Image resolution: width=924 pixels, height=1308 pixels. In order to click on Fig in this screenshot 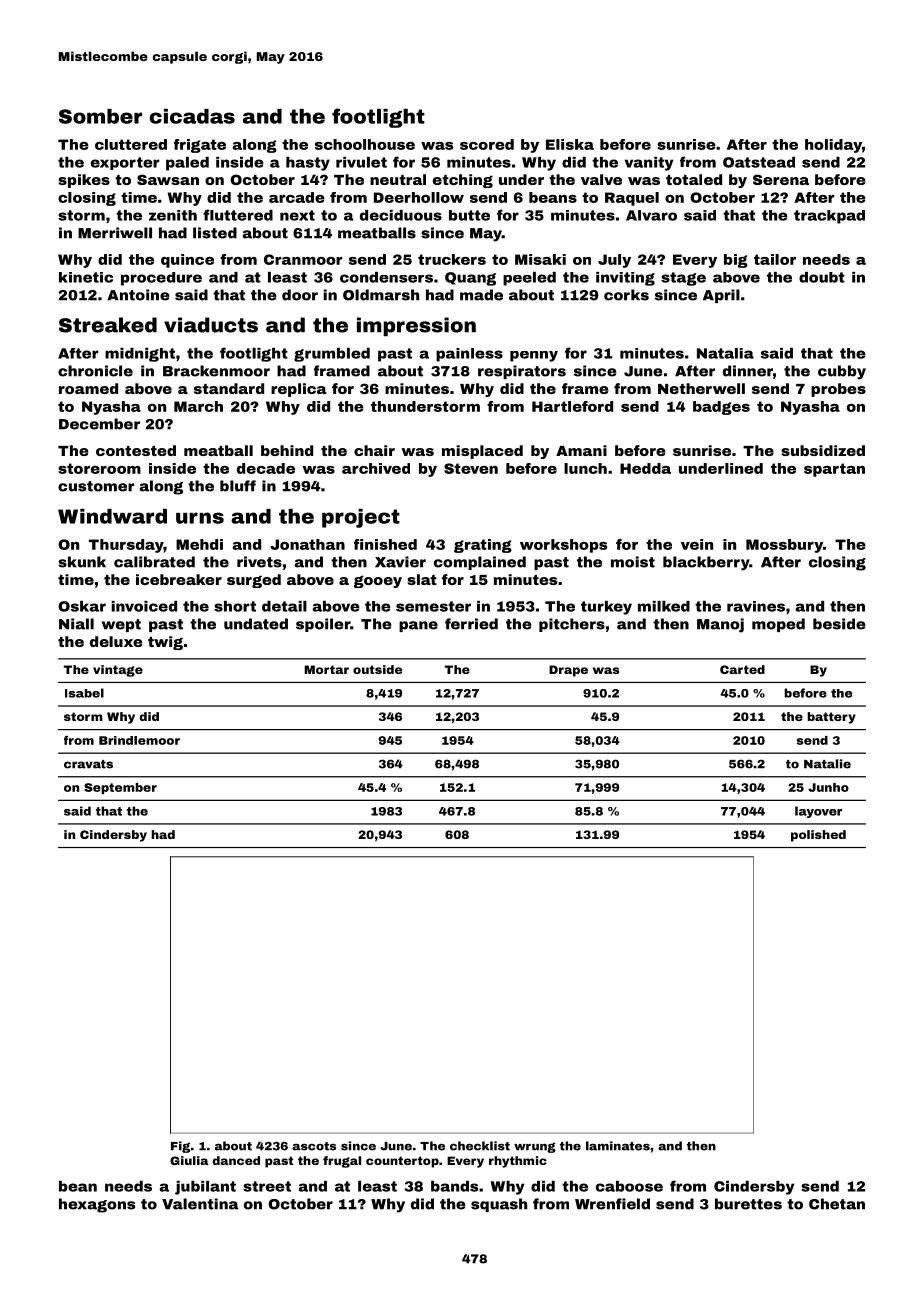, I will do `click(180, 1147)`.
